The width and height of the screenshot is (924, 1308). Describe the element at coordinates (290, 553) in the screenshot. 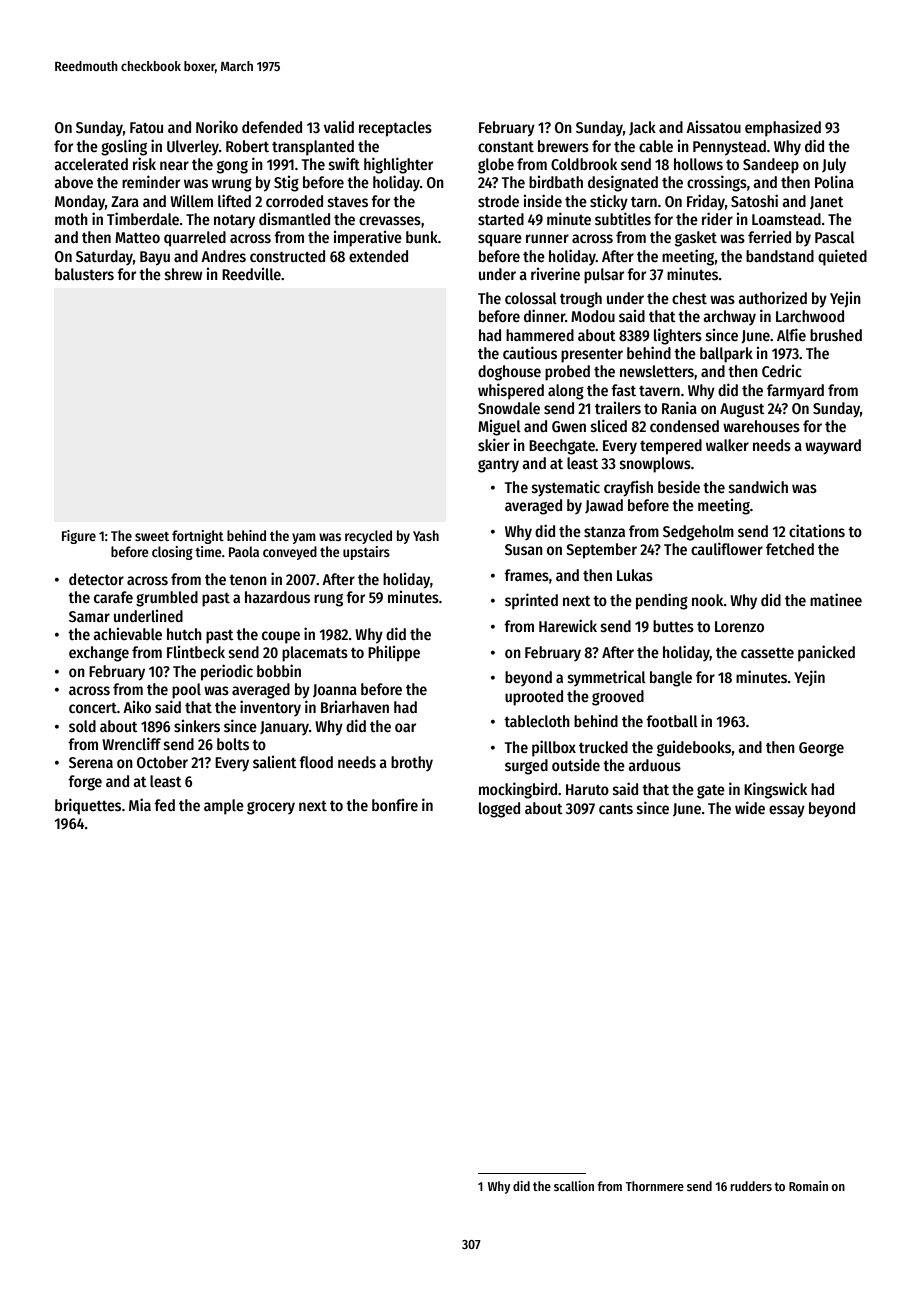

I see `conveyed` at that location.
